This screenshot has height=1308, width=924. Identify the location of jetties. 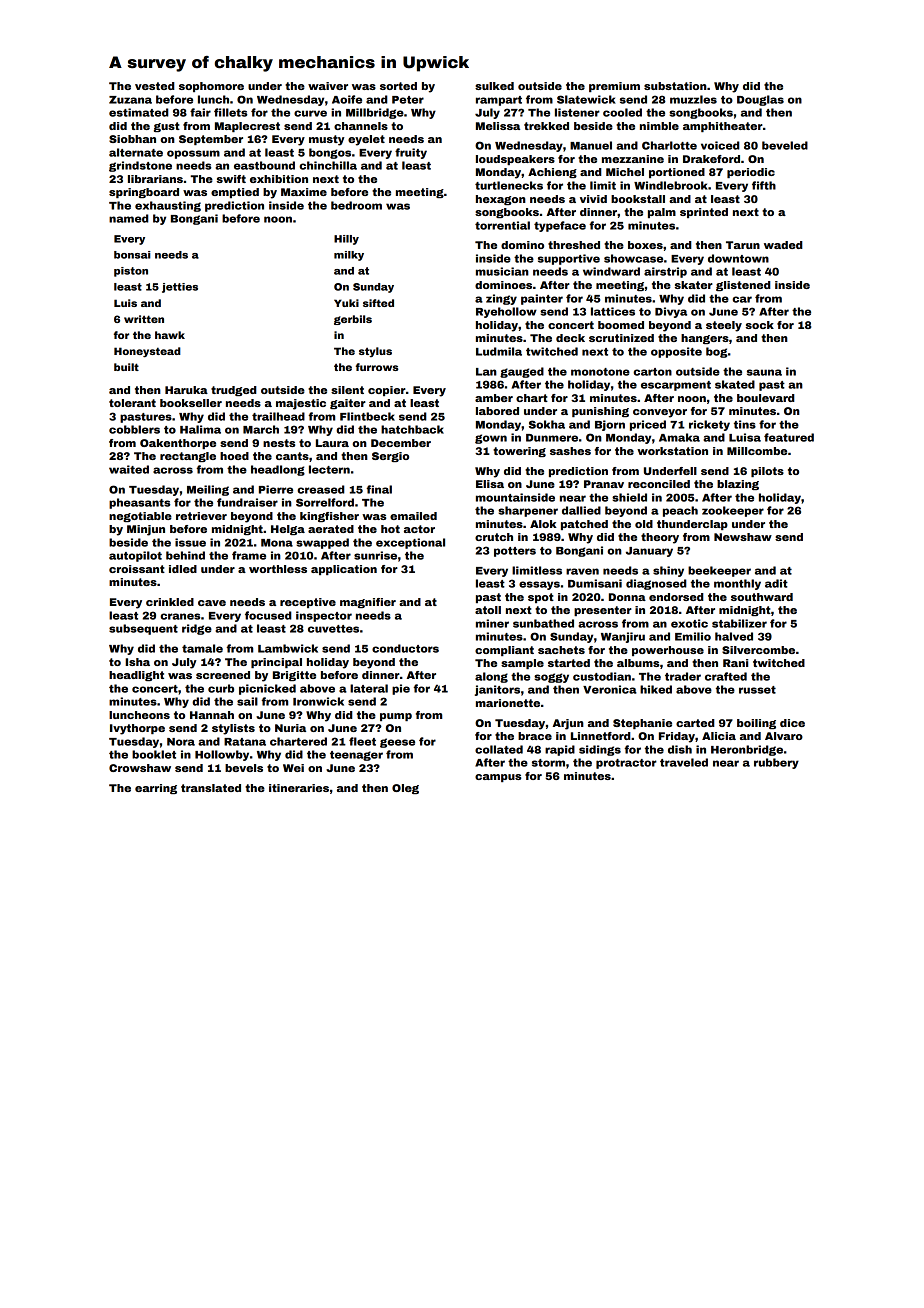
(180, 288).
